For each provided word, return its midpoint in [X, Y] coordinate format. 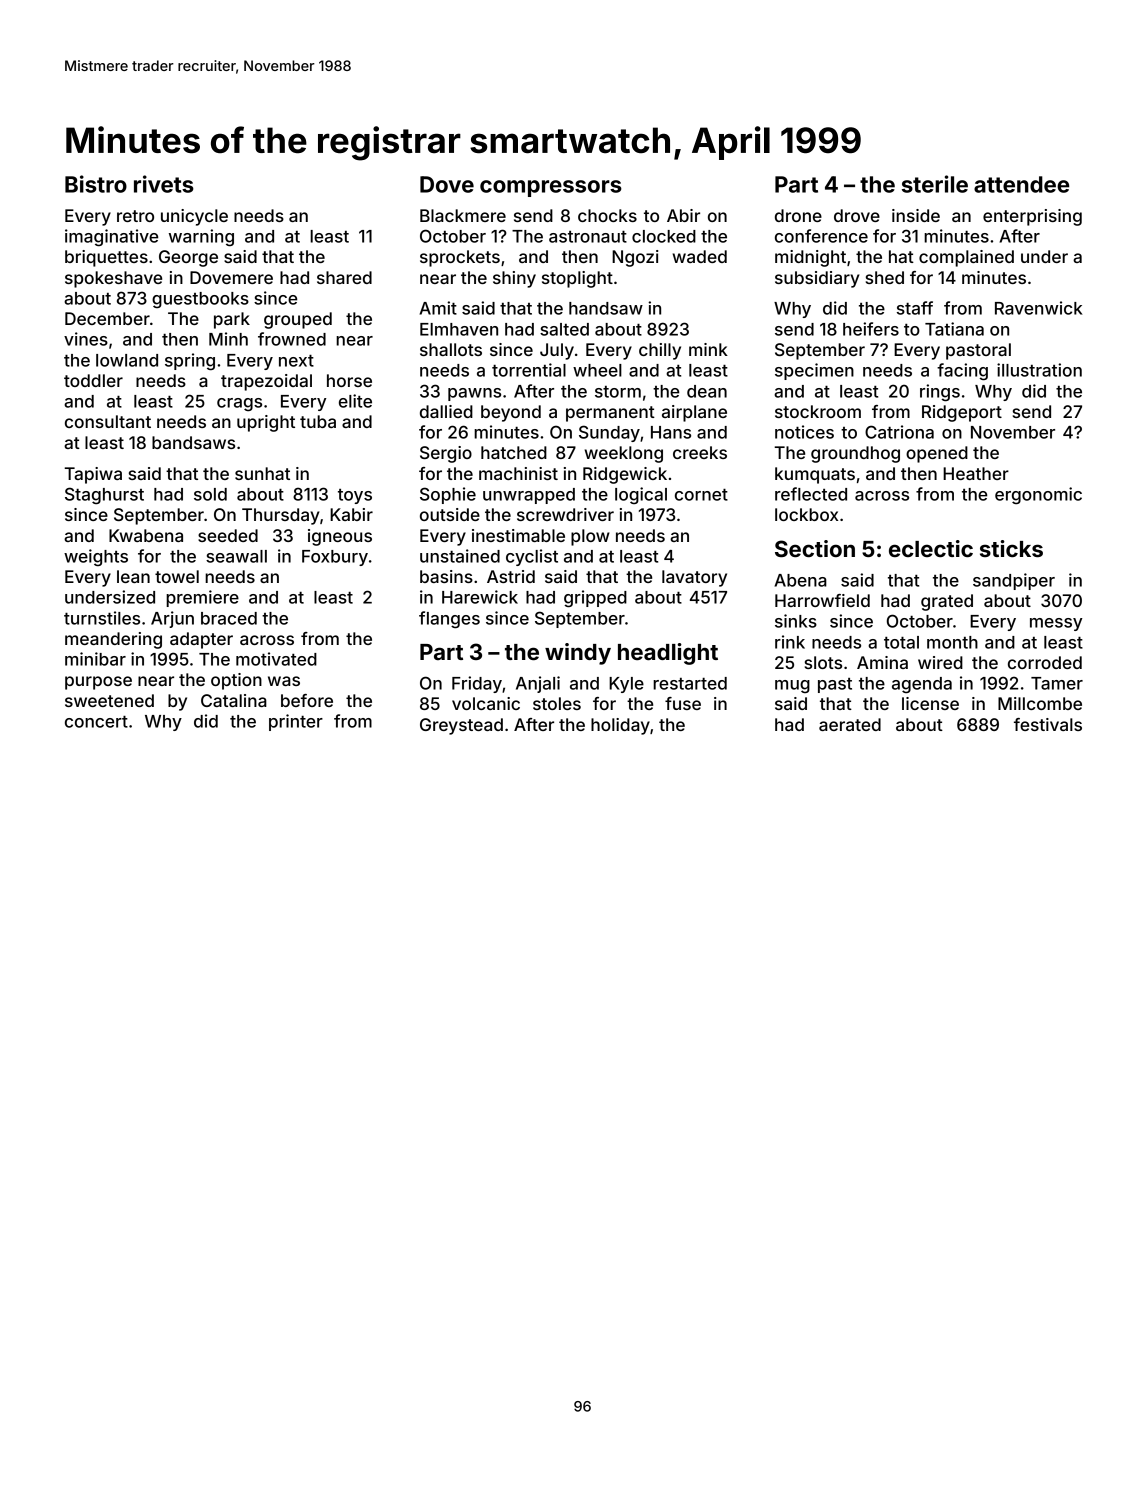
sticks [1011, 548]
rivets [164, 184]
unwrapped [529, 496]
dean [707, 391]
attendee [1021, 184]
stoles [557, 703]
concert [96, 722]
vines [86, 339]
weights [96, 557]
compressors [551, 188]
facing [962, 371]
